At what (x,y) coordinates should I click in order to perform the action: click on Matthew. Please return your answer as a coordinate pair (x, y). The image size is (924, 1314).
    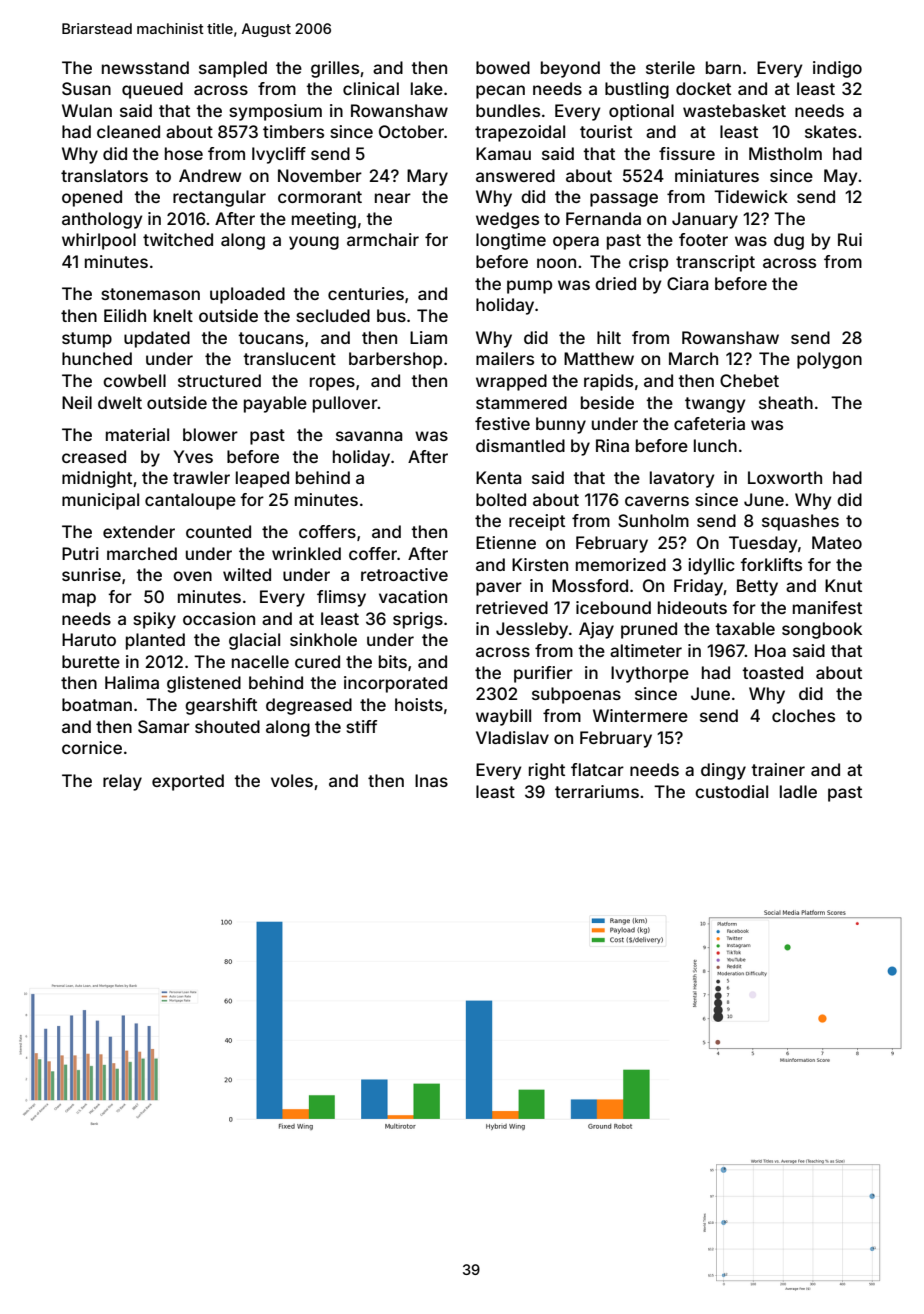
    Looking at the image, I should click on (599, 358).
